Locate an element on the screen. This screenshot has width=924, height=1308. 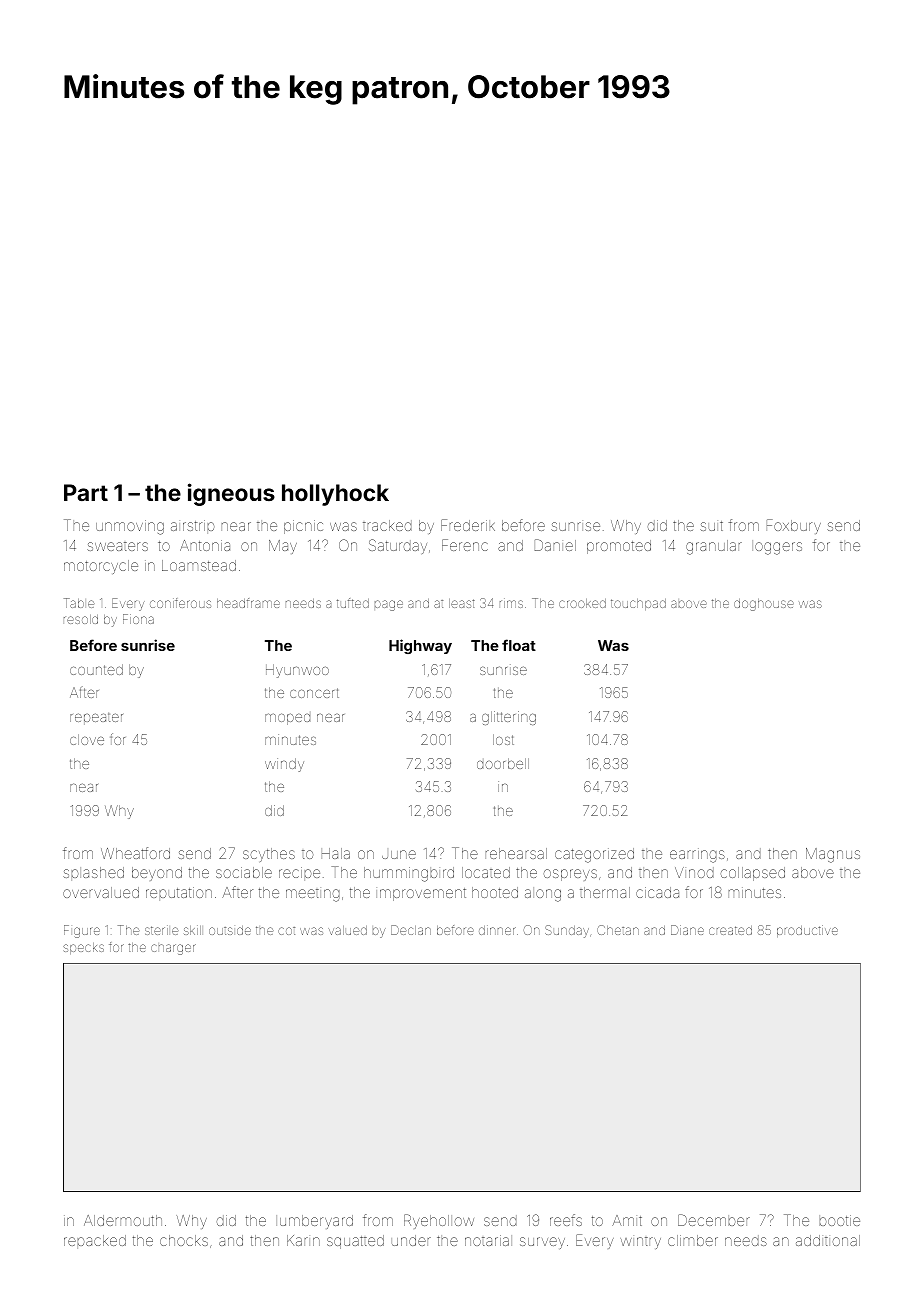
motorcycle is located at coordinates (101, 567).
